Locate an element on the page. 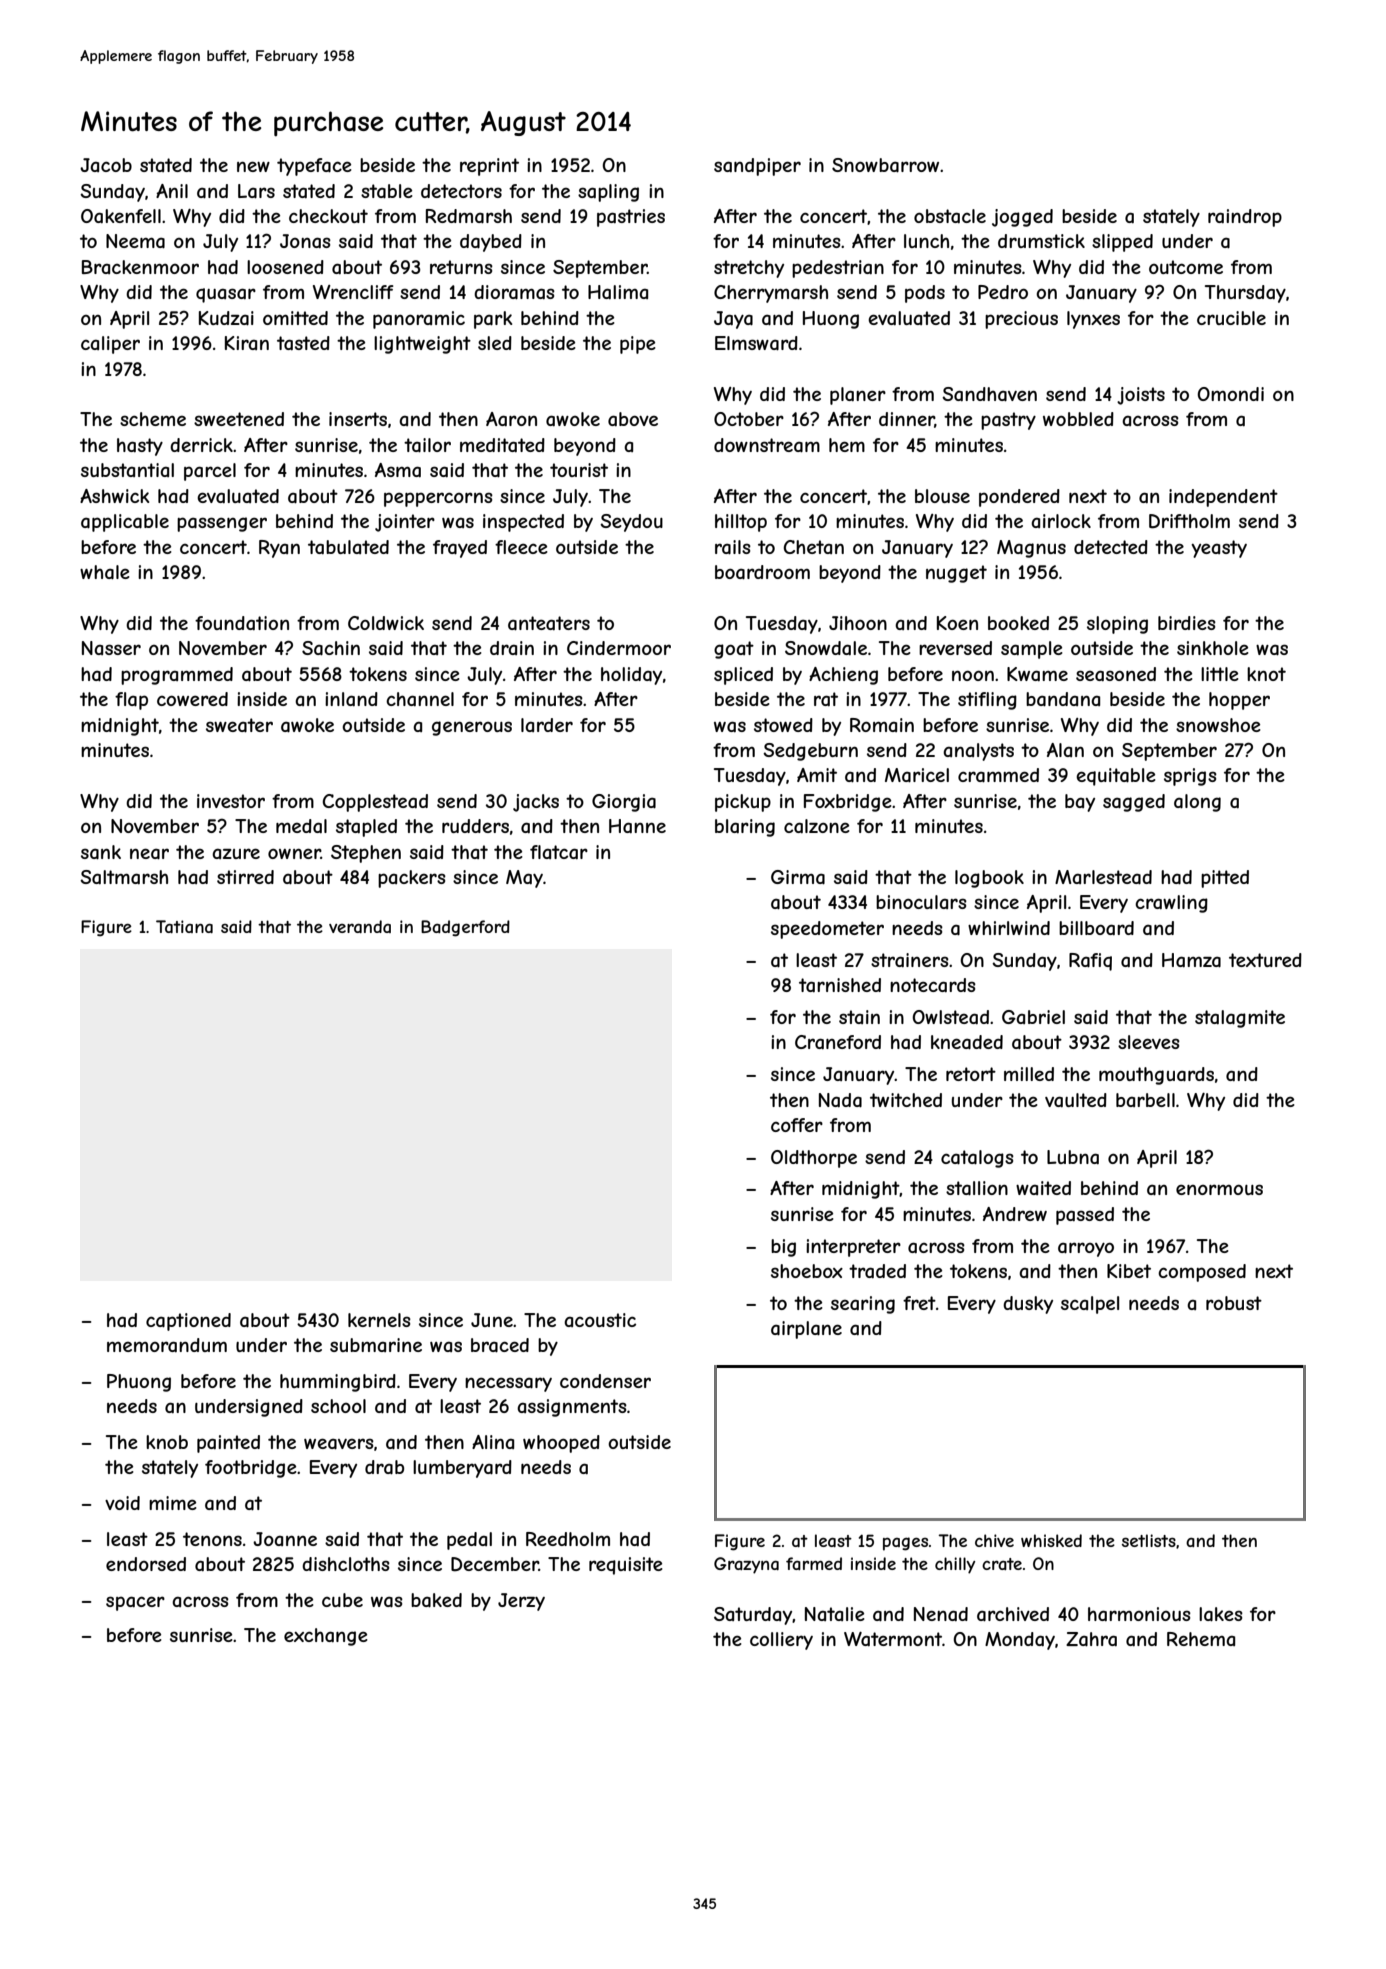  colliery is located at coordinates (781, 1641).
